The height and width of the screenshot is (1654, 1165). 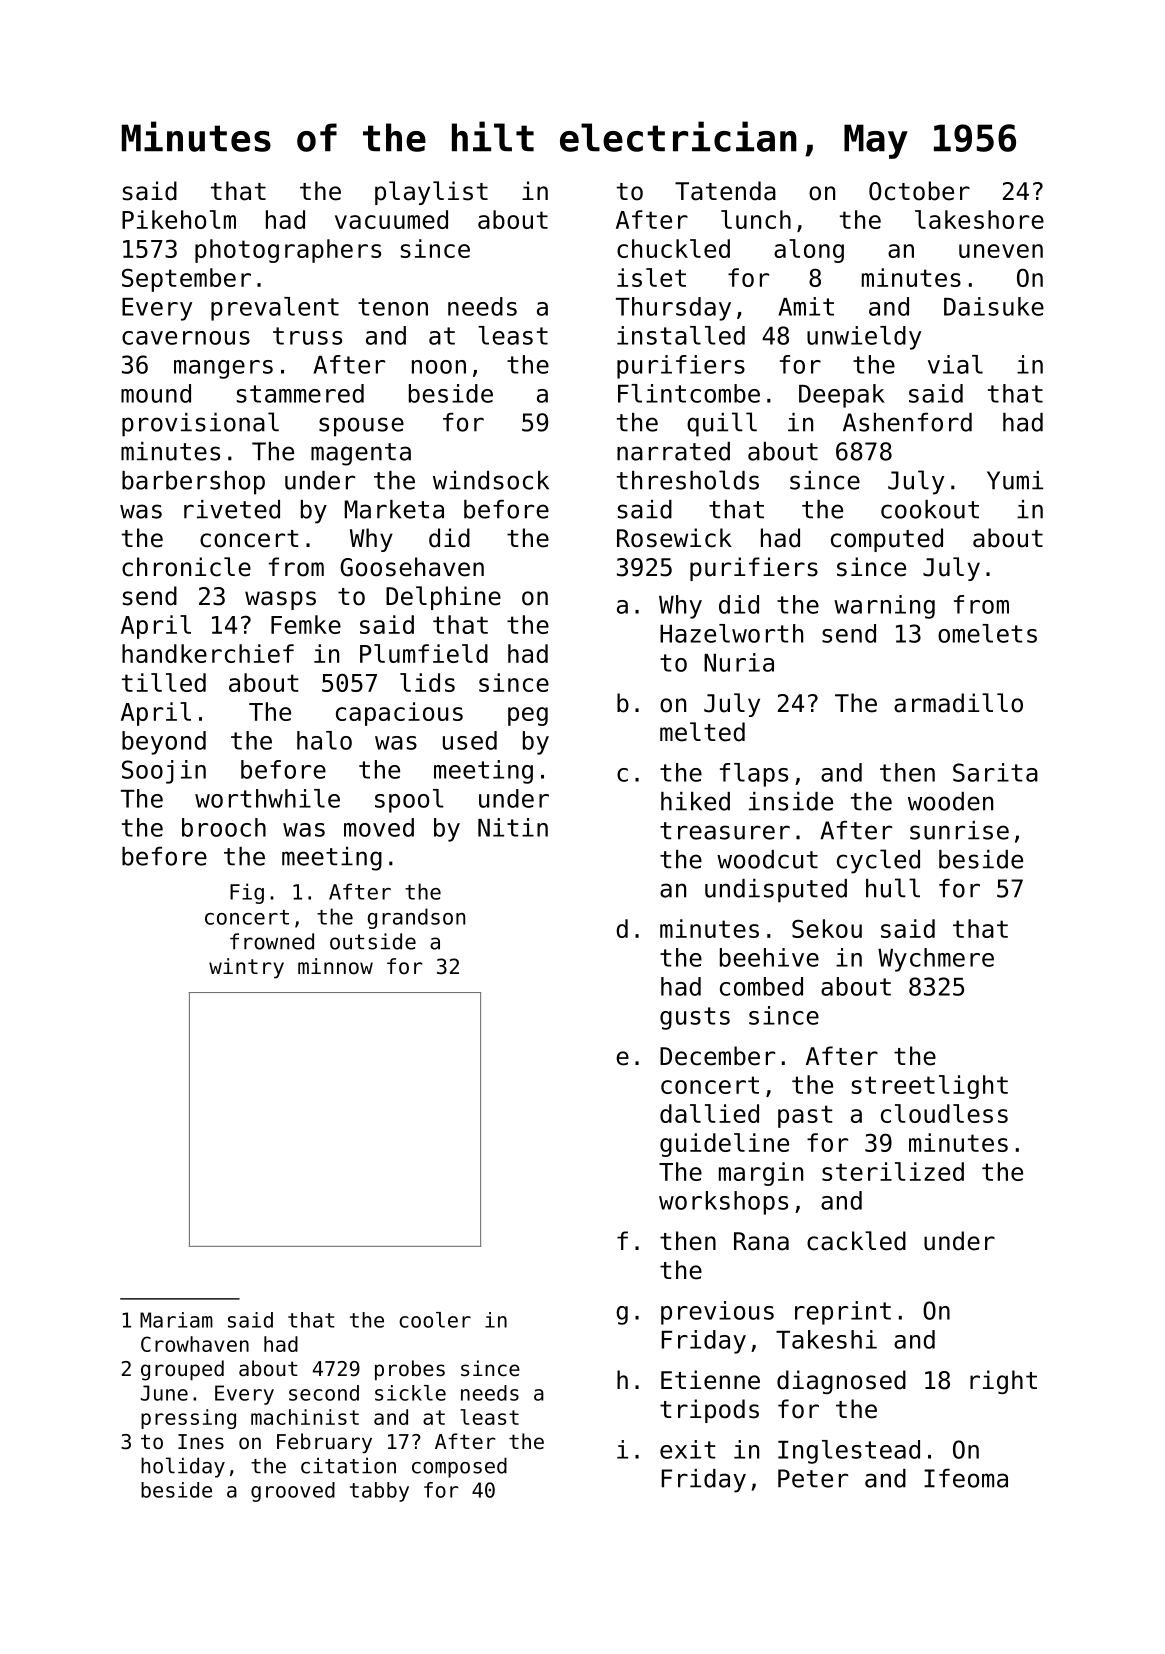 I want to click on cookout, so click(x=930, y=509).
